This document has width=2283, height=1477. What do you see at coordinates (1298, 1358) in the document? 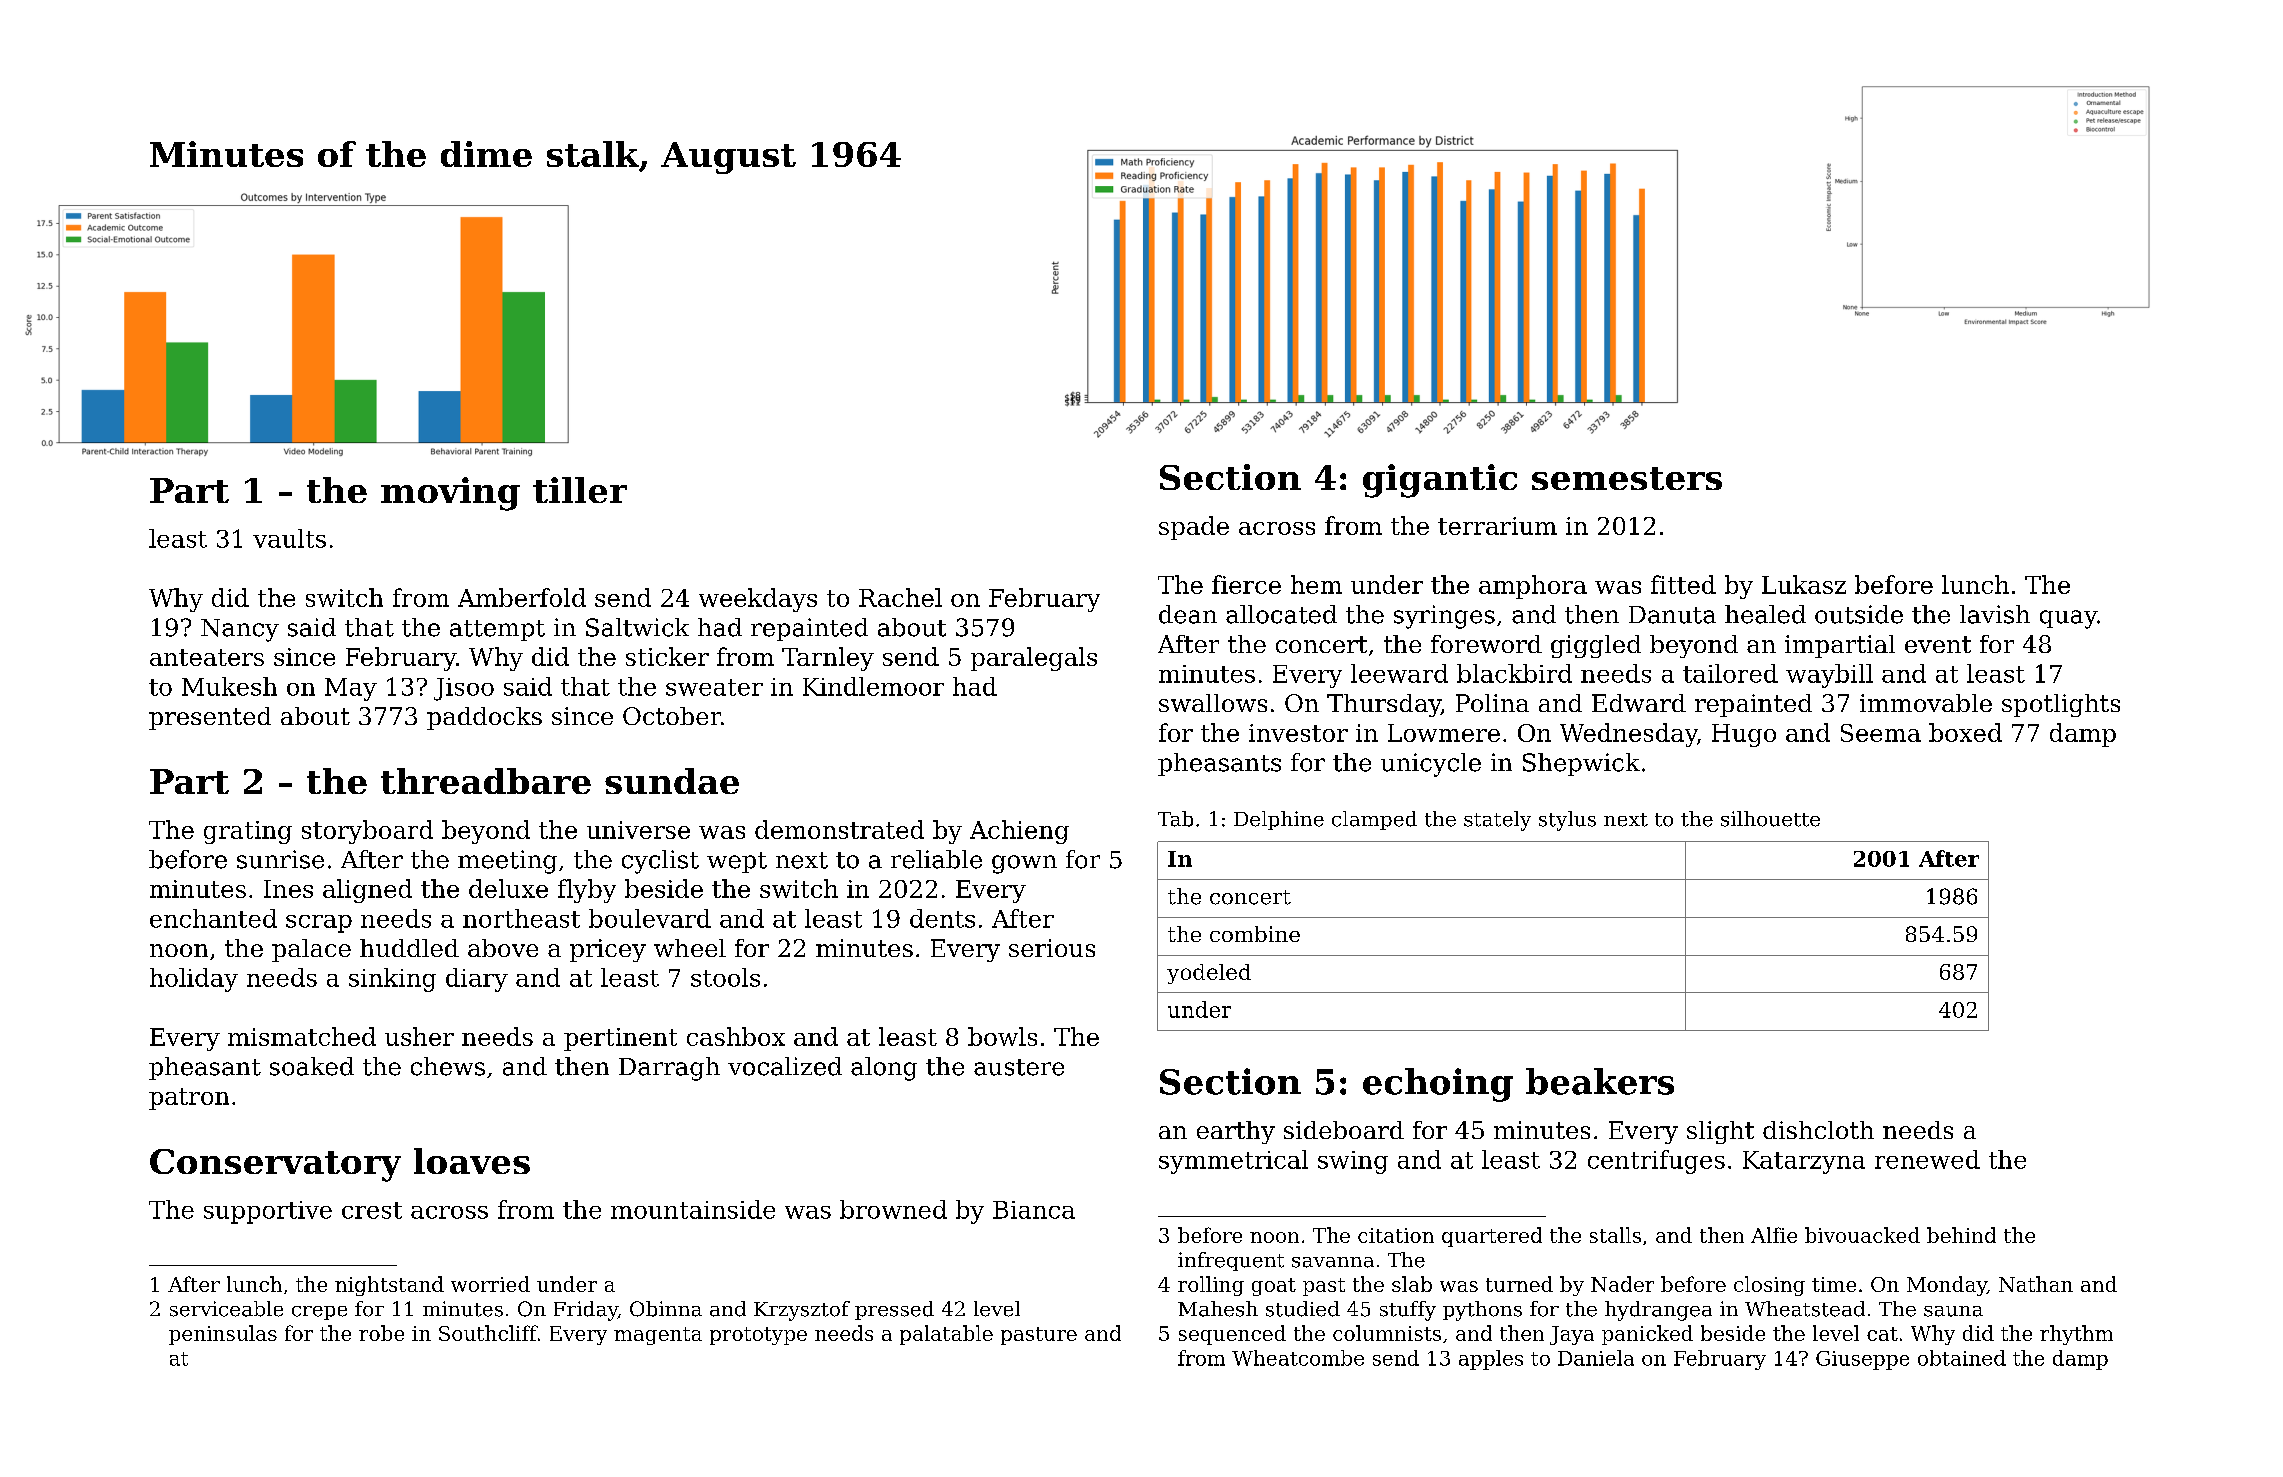
I see `Wheatcombe` at bounding box center [1298, 1358].
